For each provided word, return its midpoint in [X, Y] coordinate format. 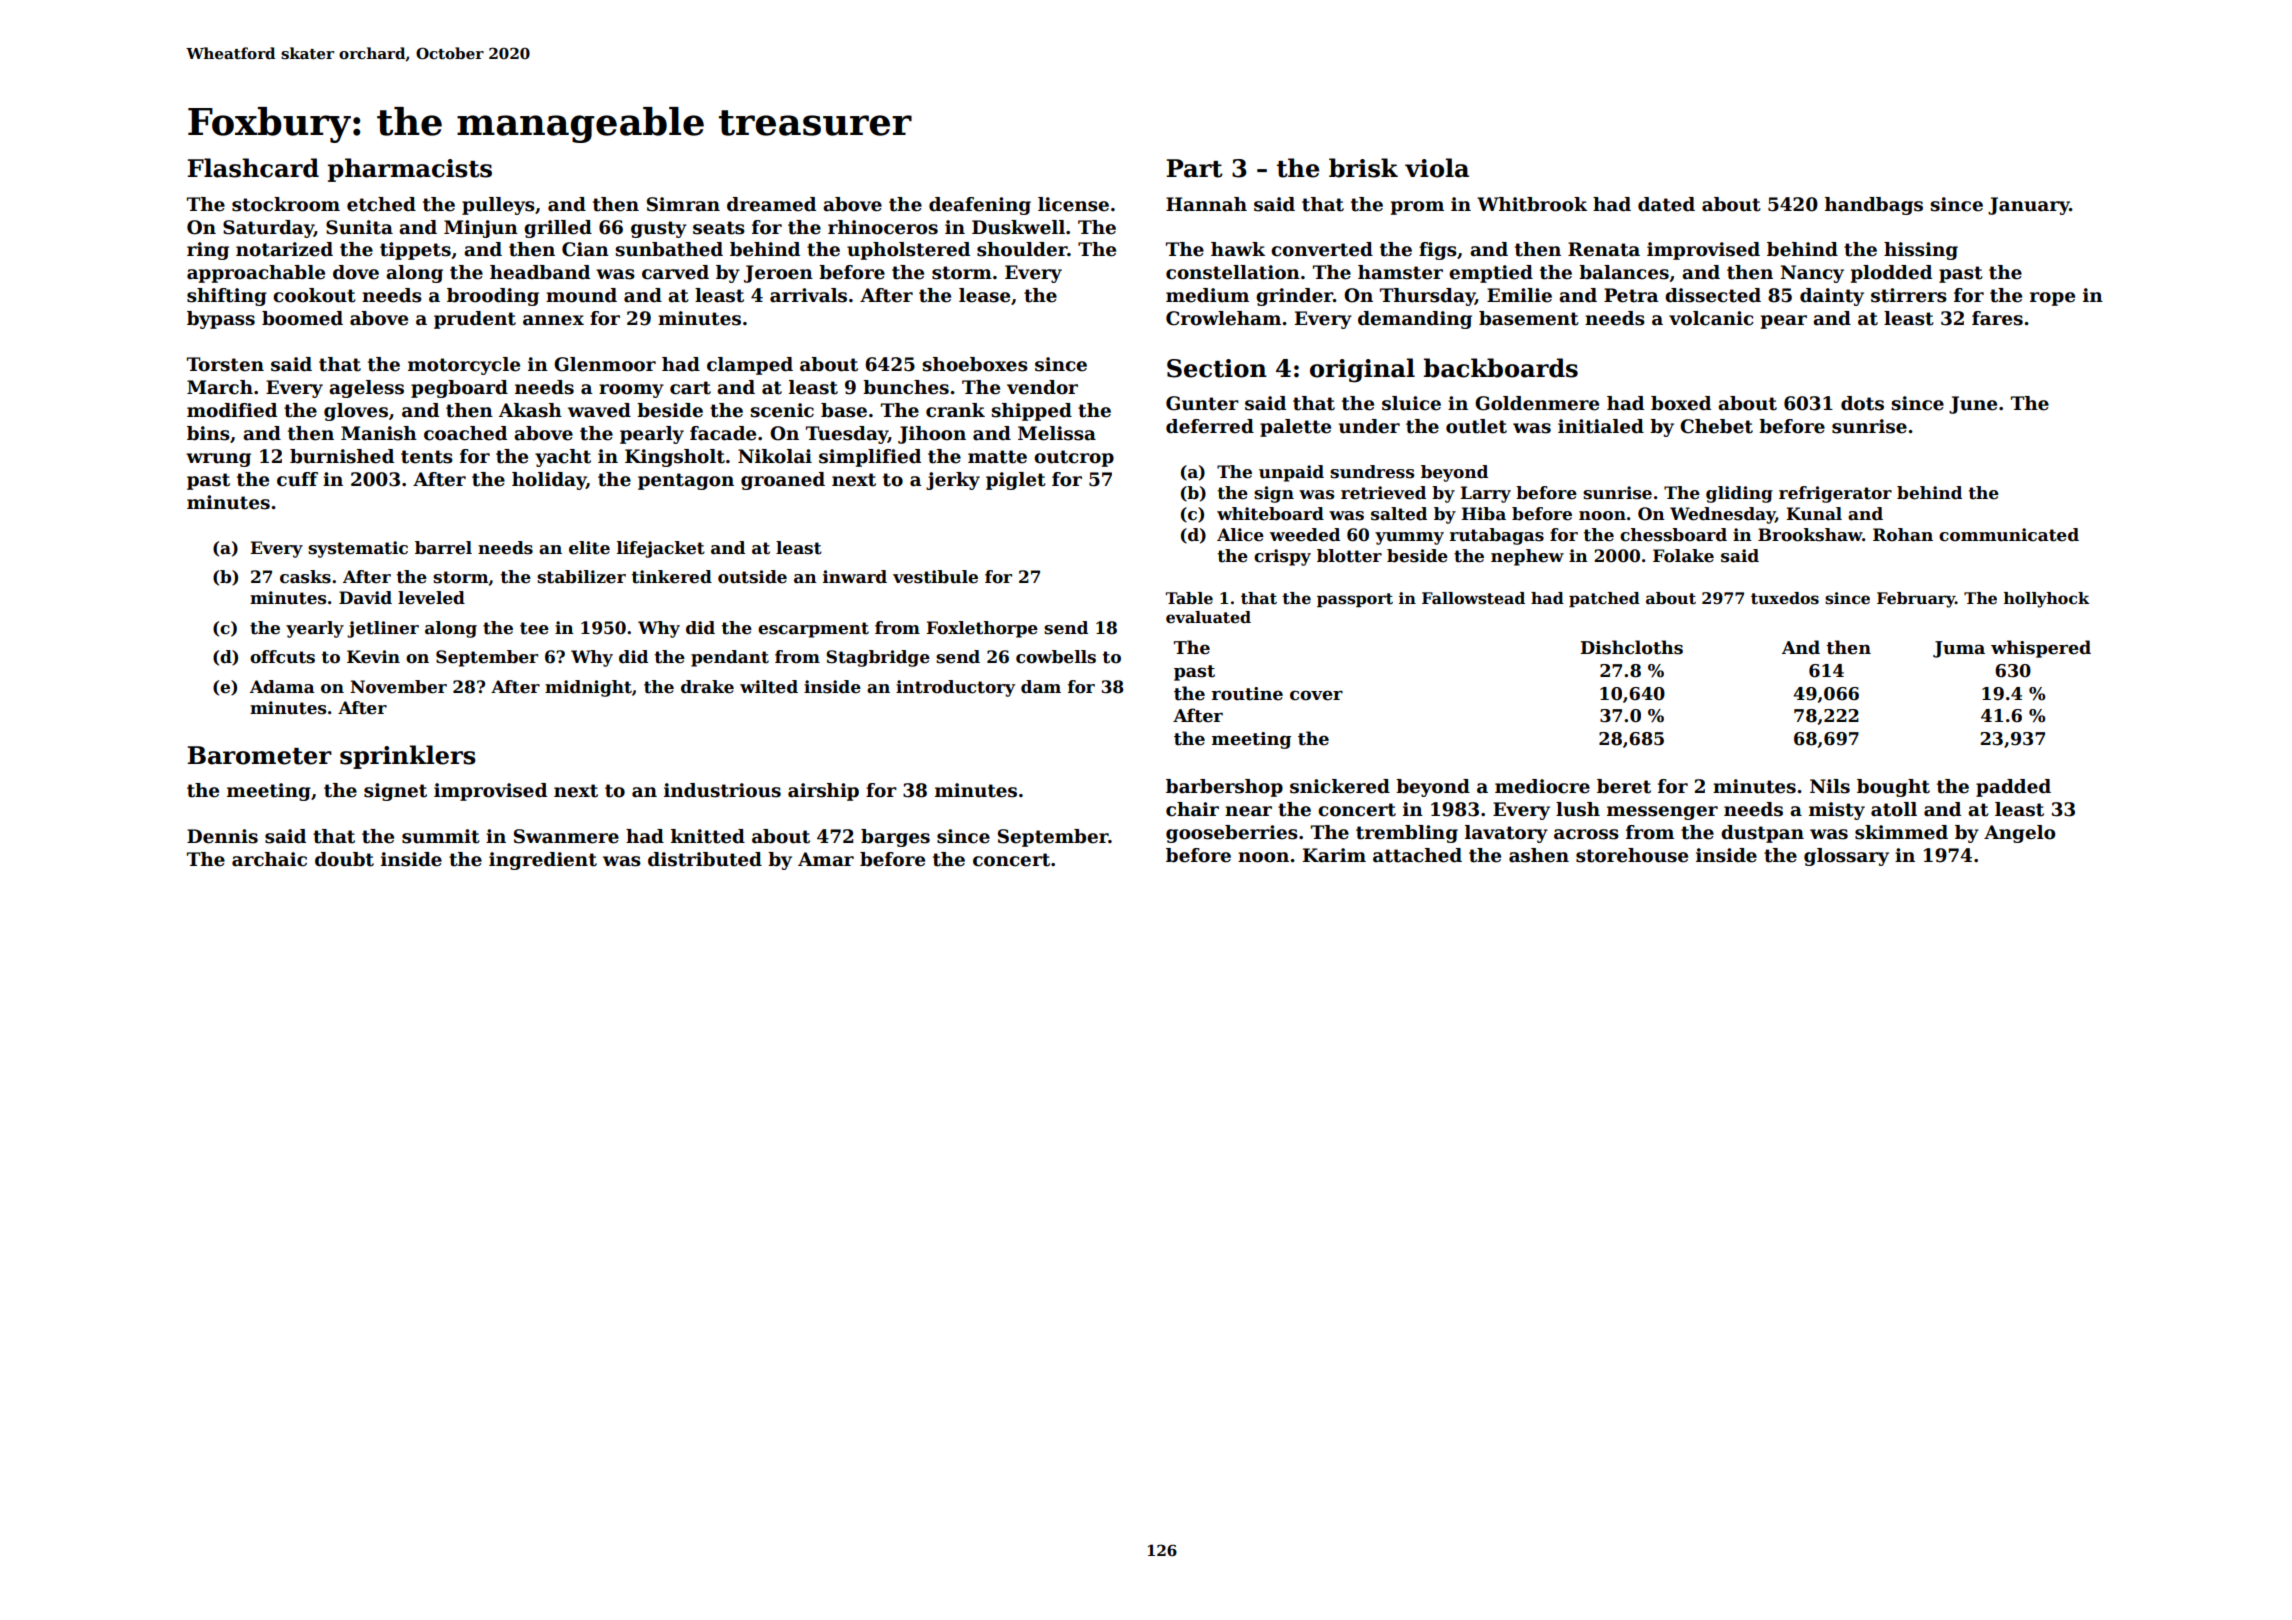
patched [1604, 599]
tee [534, 628]
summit [441, 836]
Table [1189, 598]
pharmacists [410, 170]
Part [1194, 168]
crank [955, 410]
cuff [297, 479]
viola [1437, 168]
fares [1997, 318]
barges [895, 838]
